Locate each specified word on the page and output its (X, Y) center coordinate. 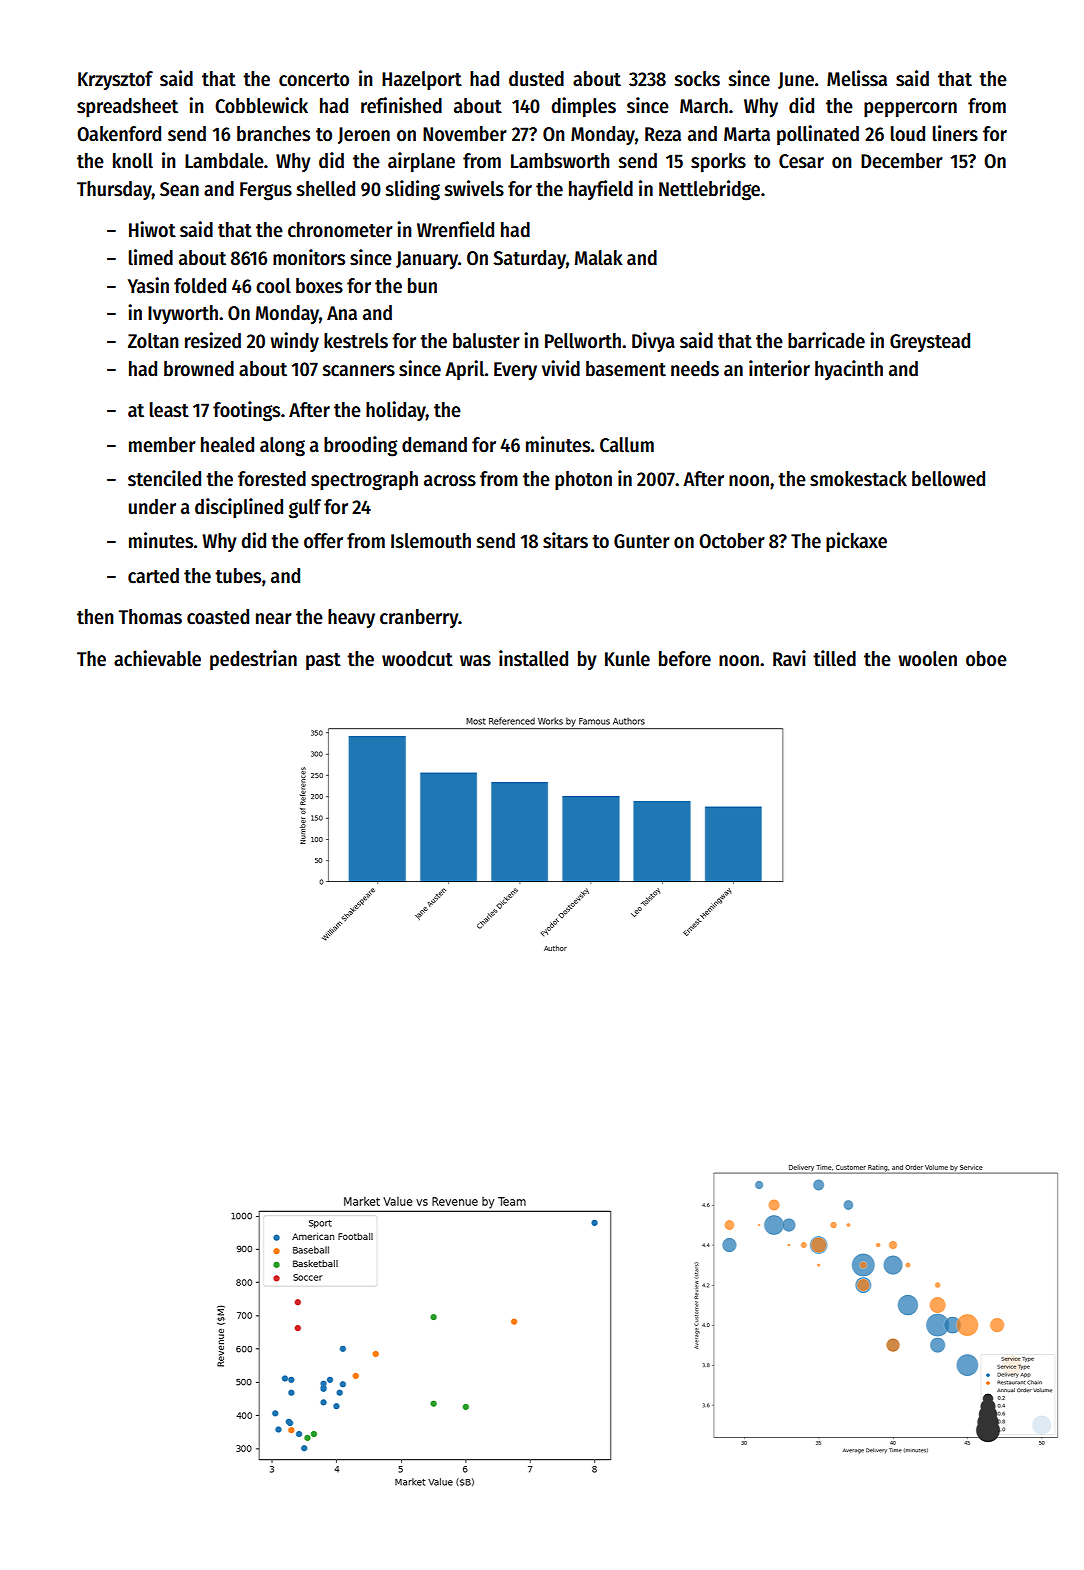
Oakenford (119, 134)
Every (515, 371)
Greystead (930, 342)
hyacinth (849, 370)
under (152, 507)
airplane (421, 162)
